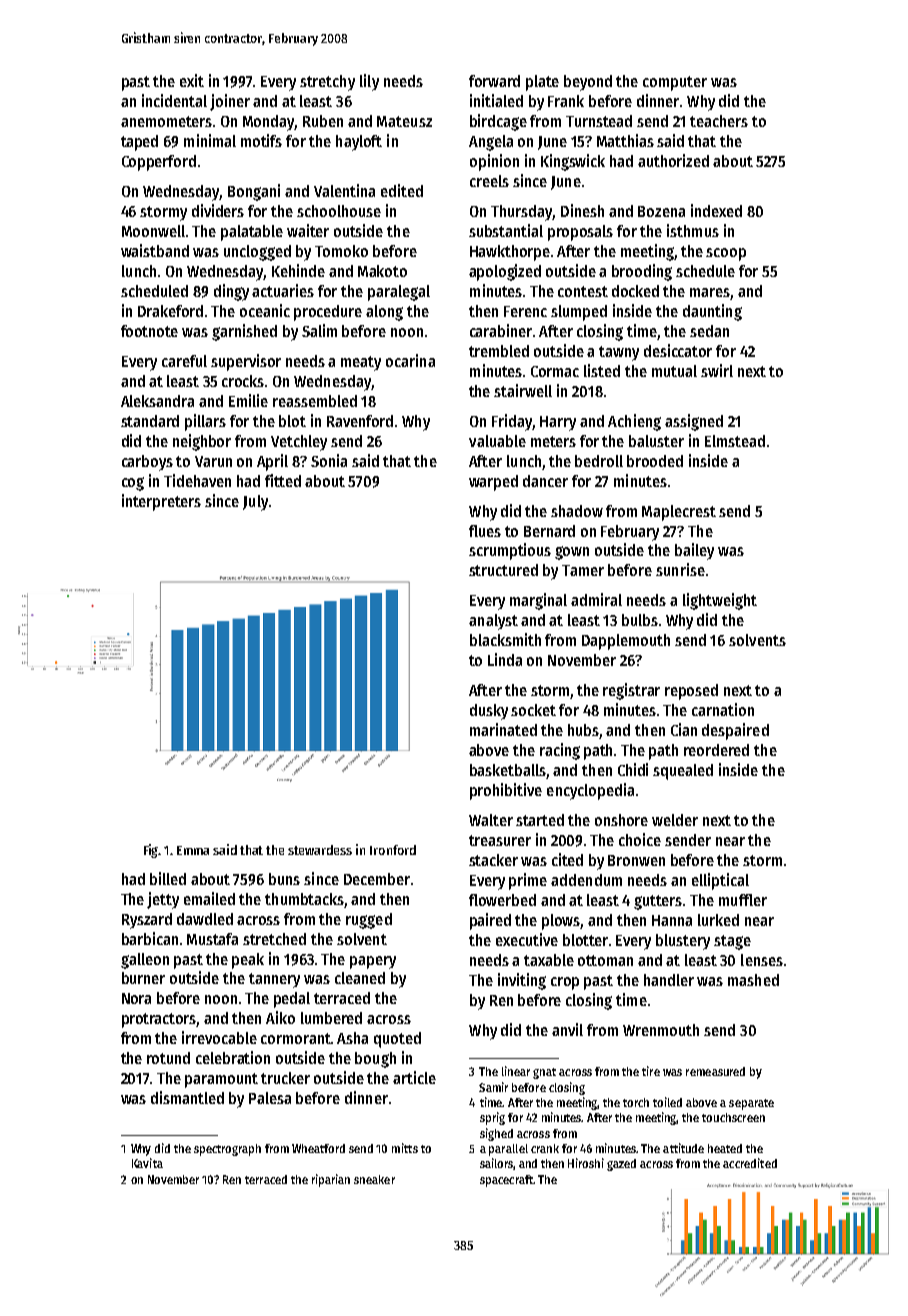  What do you see at coordinates (626, 642) in the image?
I see `Dapplemouth` at bounding box center [626, 642].
